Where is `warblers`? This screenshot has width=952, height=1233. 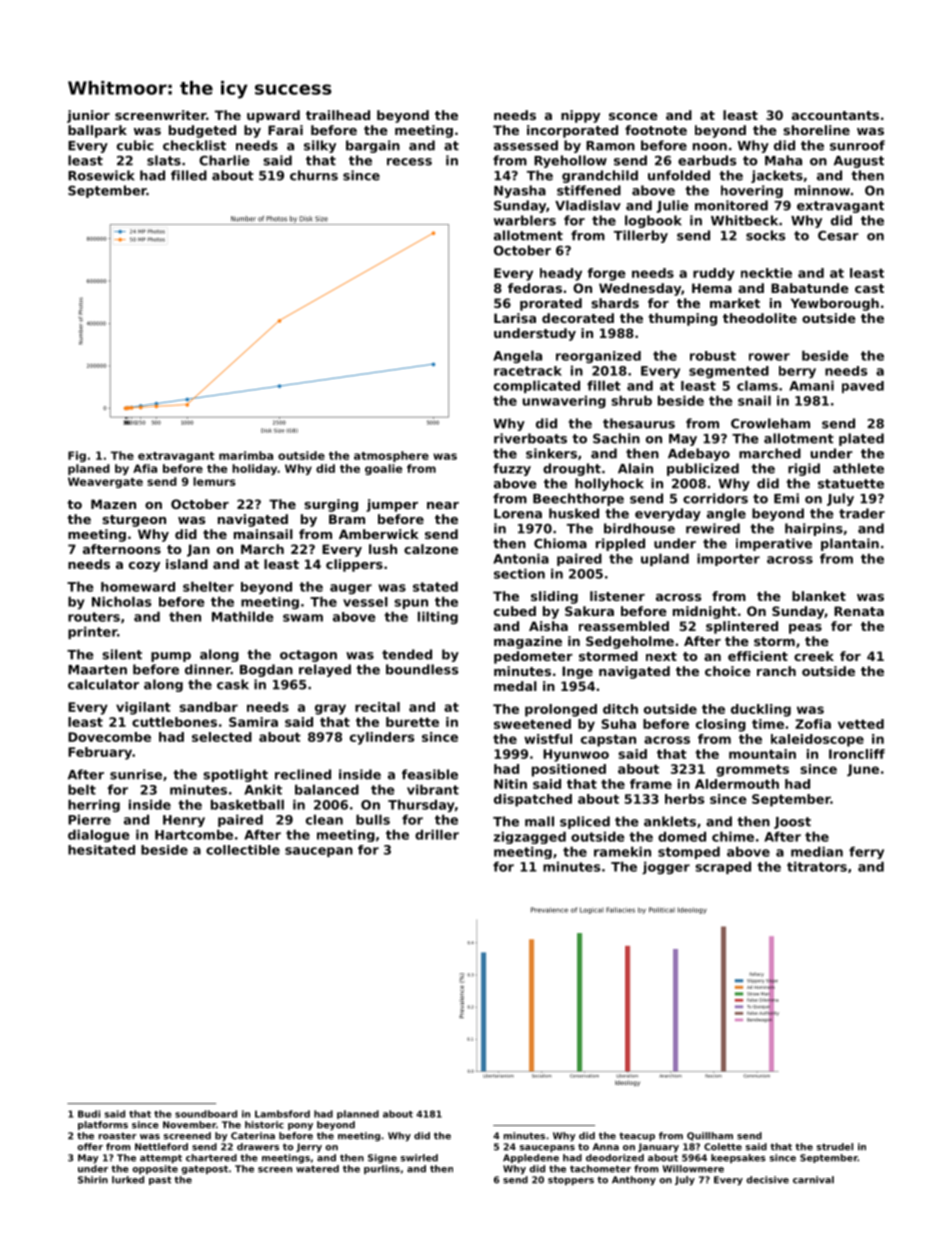 warblers is located at coordinates (525, 220).
